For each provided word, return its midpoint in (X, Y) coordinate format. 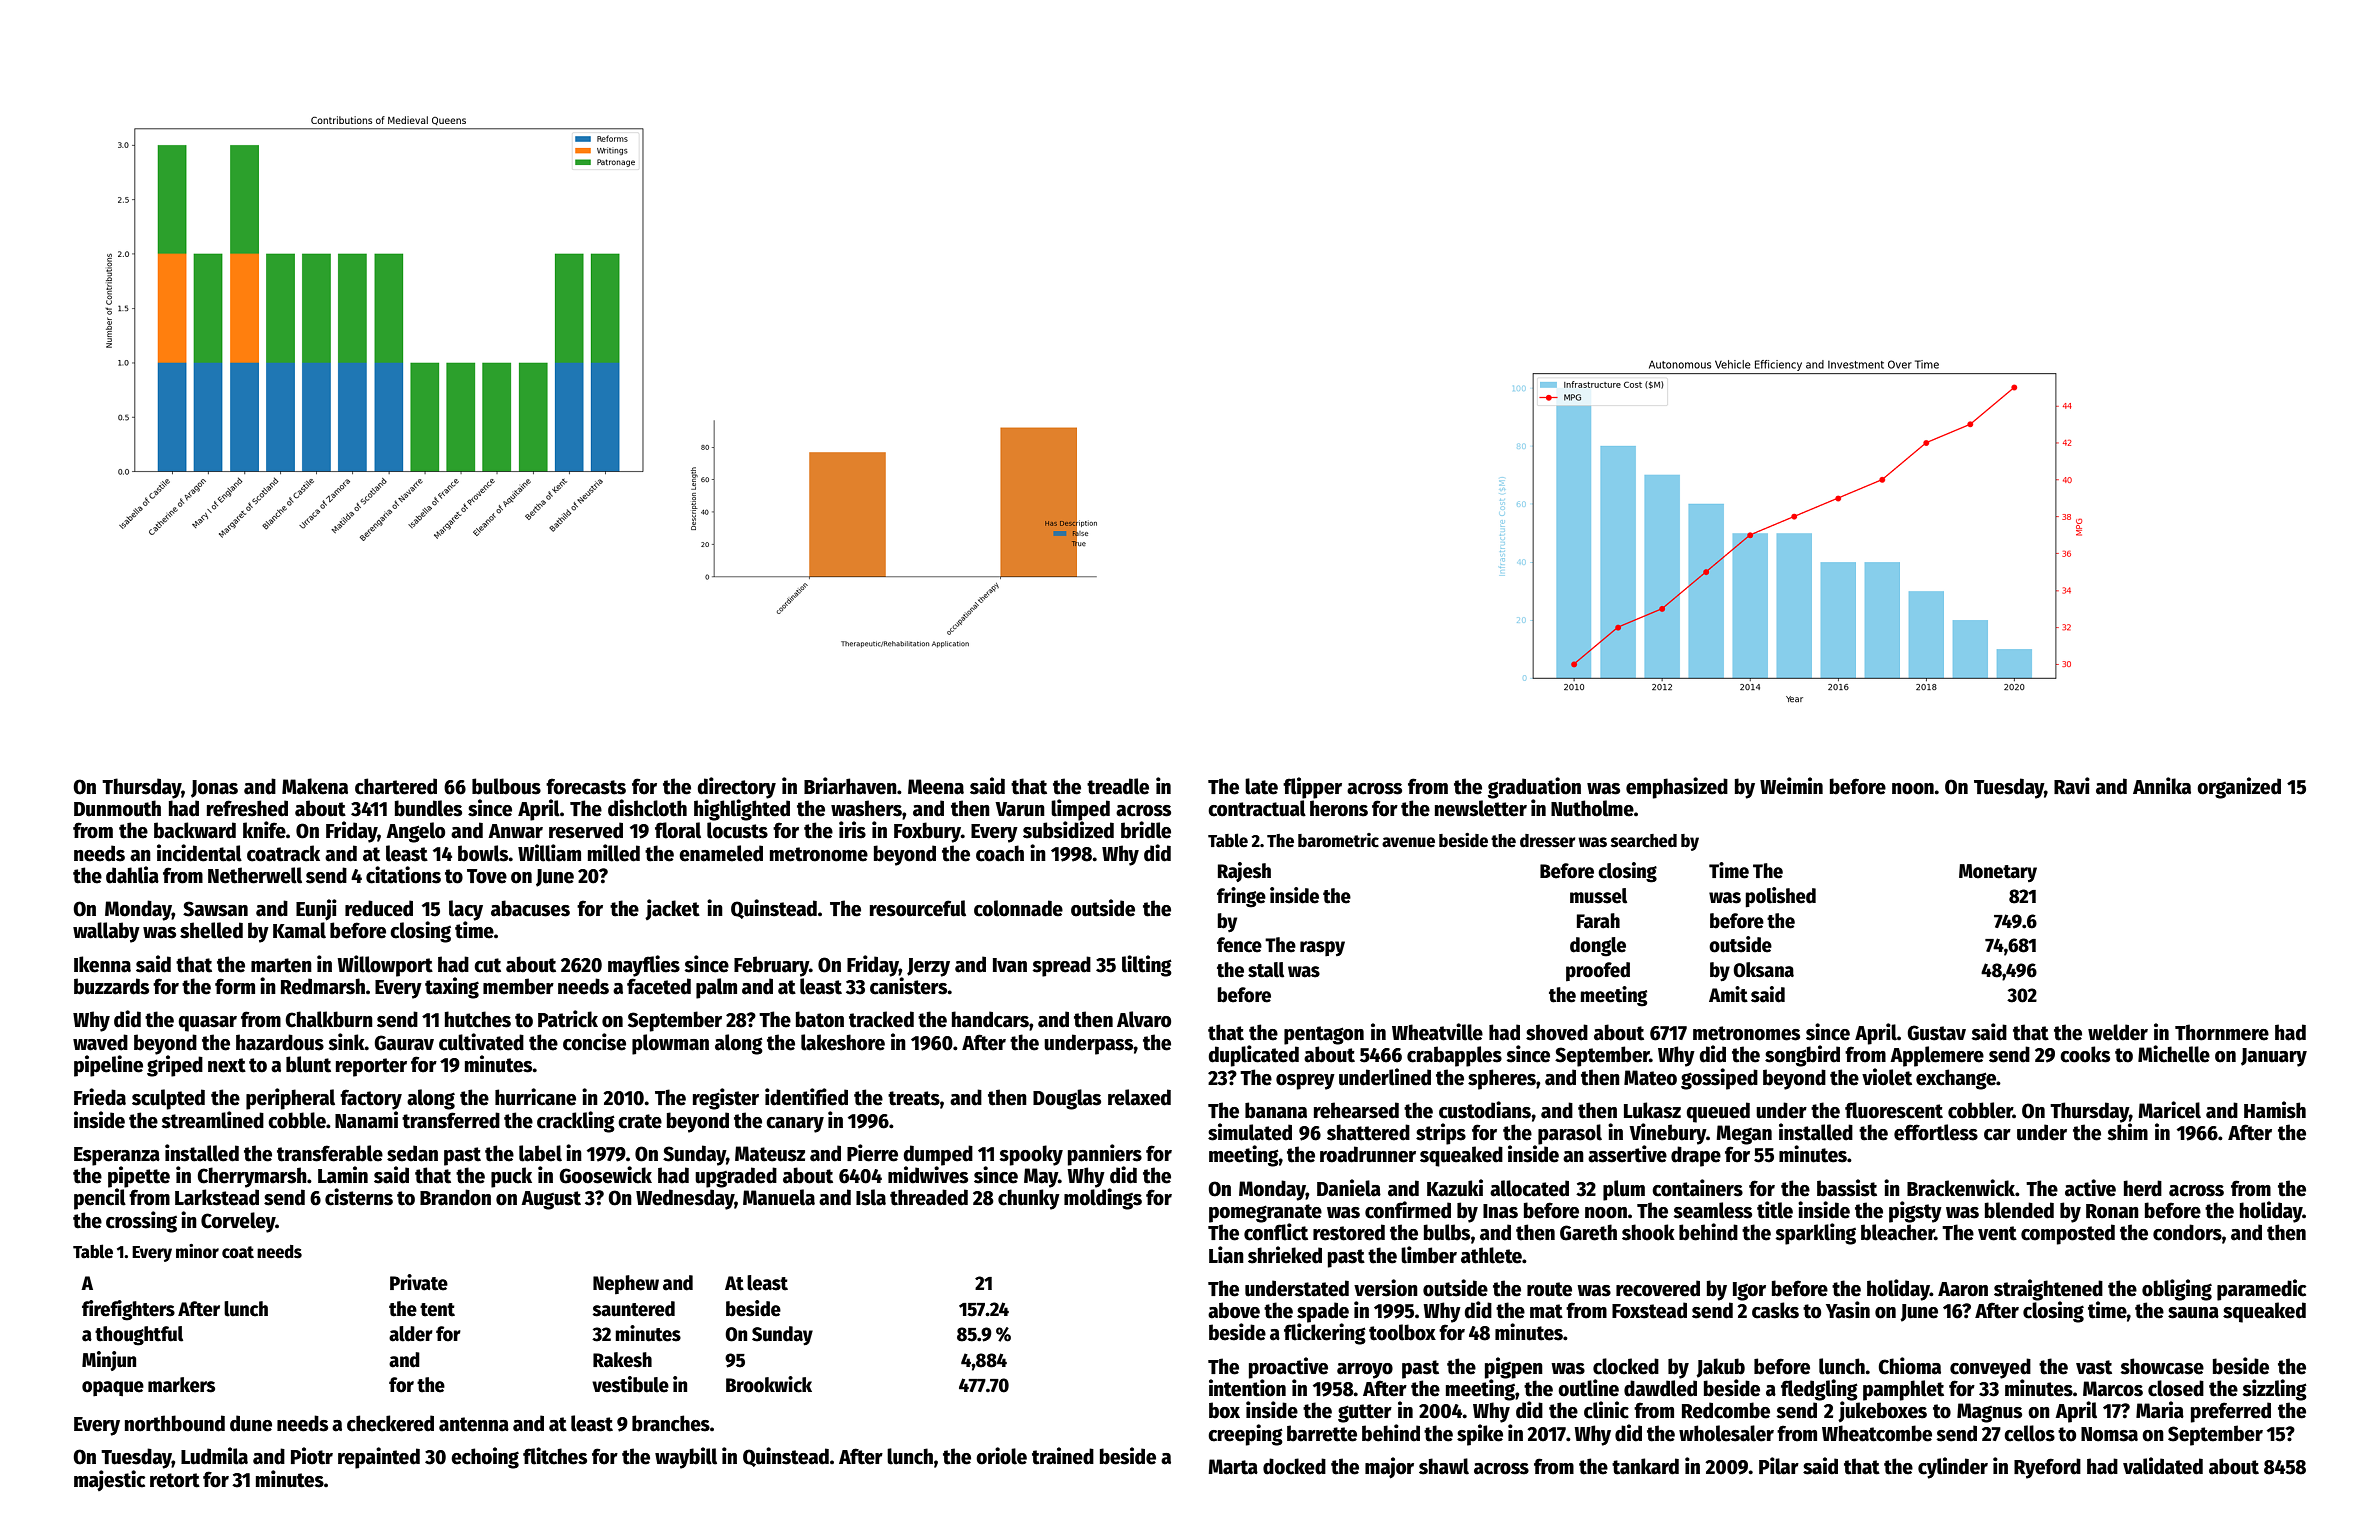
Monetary (1998, 873)
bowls (483, 853)
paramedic (2261, 1290)
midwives (928, 1175)
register (726, 1099)
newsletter (1481, 808)
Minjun (109, 1361)
